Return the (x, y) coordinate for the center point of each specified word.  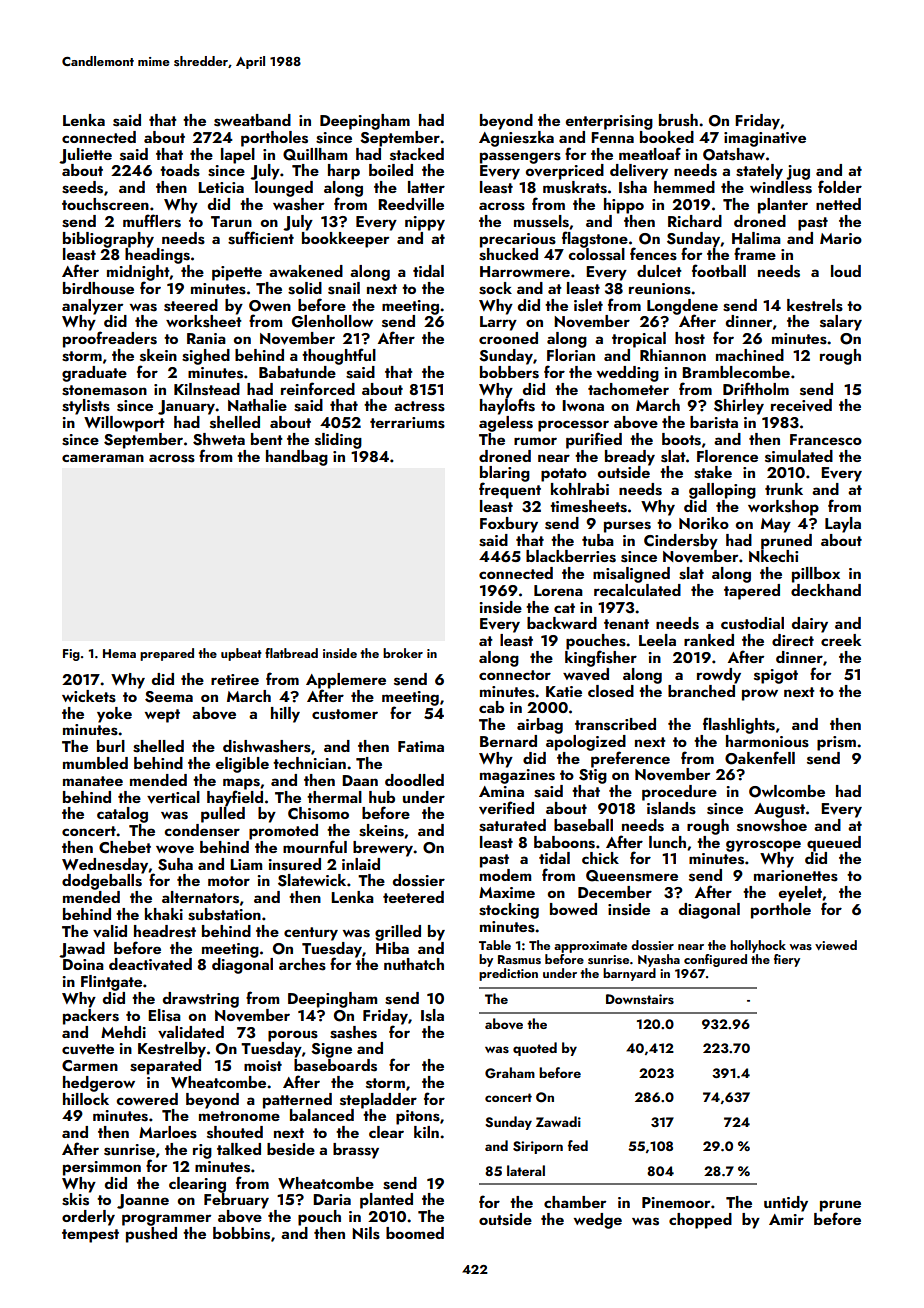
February (236, 1201)
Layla (843, 525)
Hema (119, 653)
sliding (338, 441)
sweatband (252, 120)
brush (678, 120)
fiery (787, 960)
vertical (173, 797)
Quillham (315, 154)
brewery (383, 849)
